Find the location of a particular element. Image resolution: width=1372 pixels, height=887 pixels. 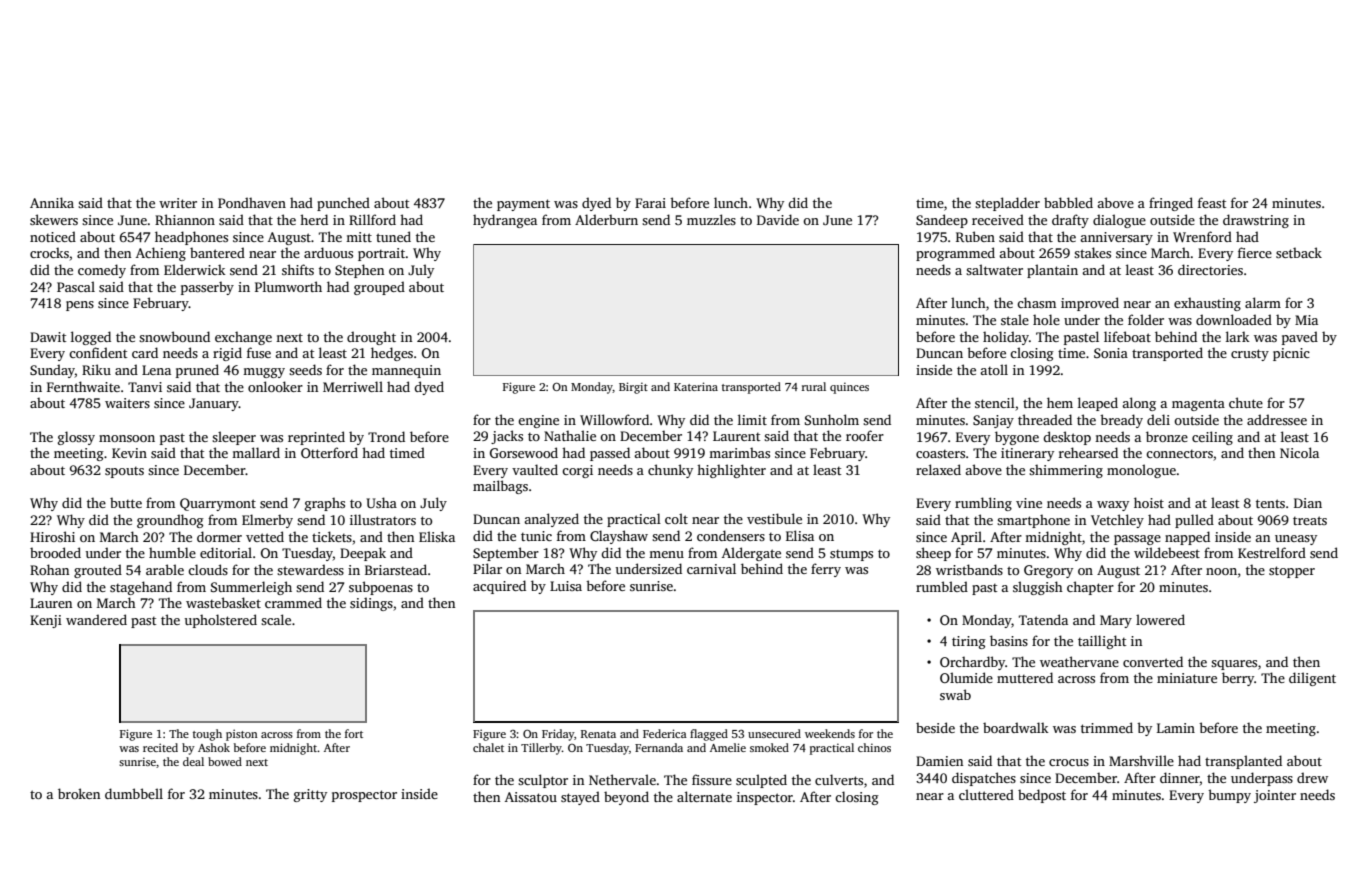

feast is located at coordinates (1212, 202).
